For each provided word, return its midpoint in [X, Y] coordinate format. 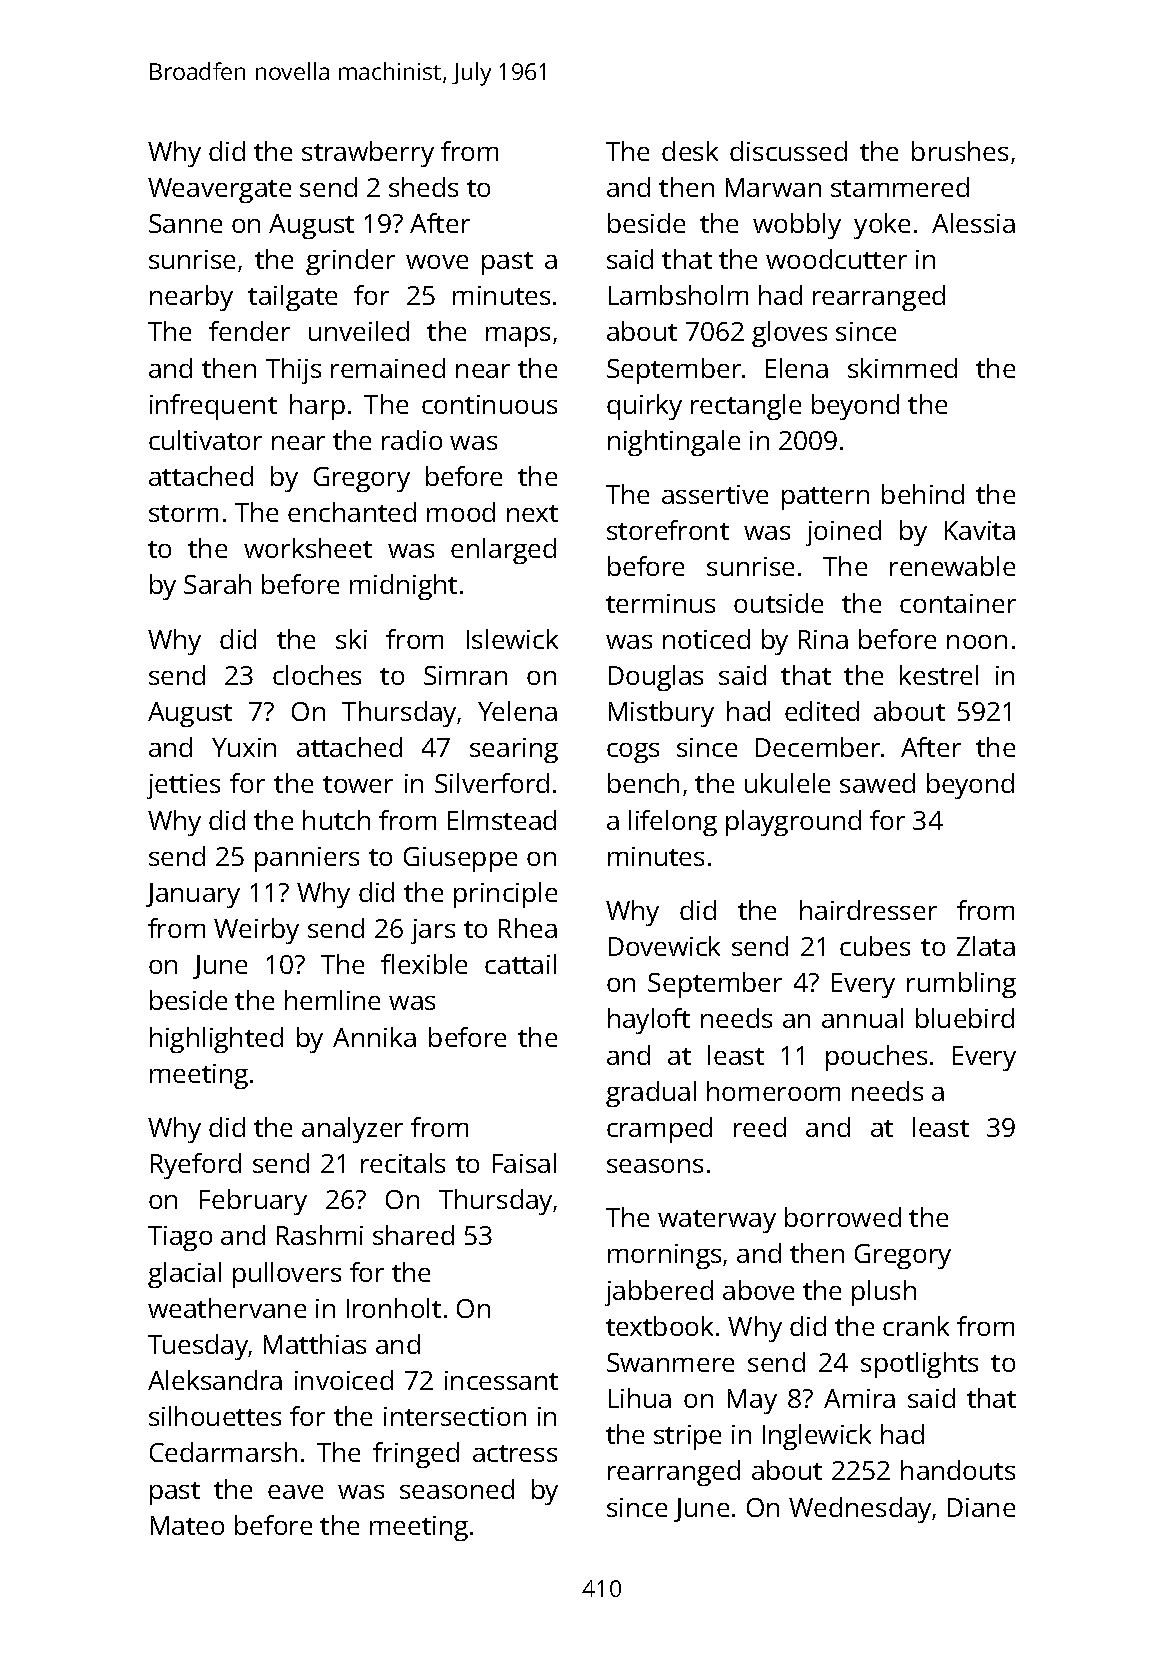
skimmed [902, 368]
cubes [875, 946]
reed [760, 1127]
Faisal [524, 1163]
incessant [501, 1380]
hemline [332, 1000]
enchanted [352, 512]
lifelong [673, 823]
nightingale [674, 443]
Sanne [185, 223]
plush [884, 1293]
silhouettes [215, 1416]
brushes [960, 151]
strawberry [368, 154]
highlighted [216, 1040]
